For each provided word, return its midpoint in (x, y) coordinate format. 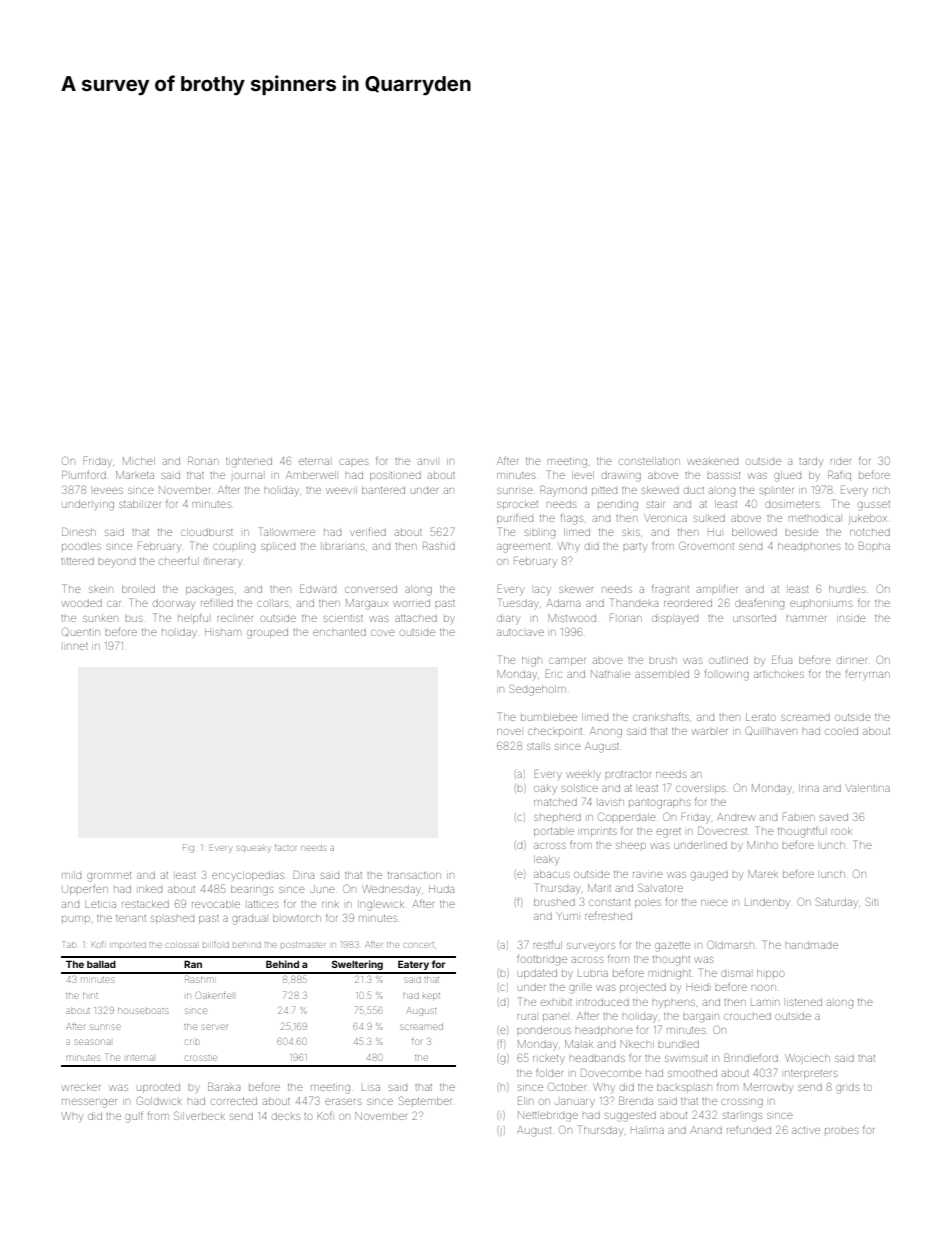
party (635, 547)
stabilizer (140, 504)
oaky (545, 789)
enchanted (339, 632)
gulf (134, 1117)
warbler (709, 732)
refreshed (608, 915)
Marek (763, 874)
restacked (145, 904)
